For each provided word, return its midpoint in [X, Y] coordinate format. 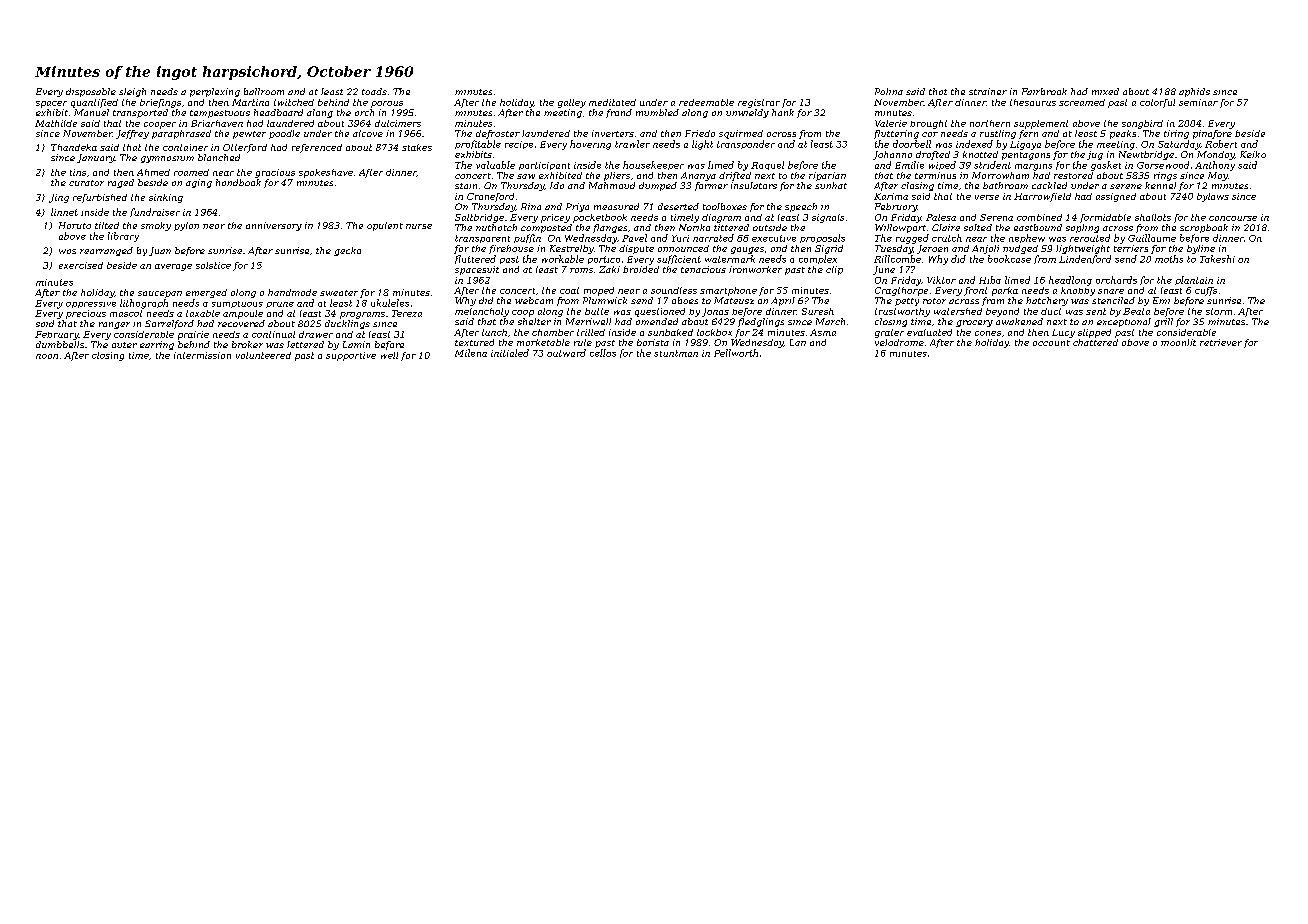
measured [616, 206]
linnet [64, 212]
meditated [612, 102]
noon [47, 356]
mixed [1105, 91]
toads [374, 91]
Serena [996, 217]
